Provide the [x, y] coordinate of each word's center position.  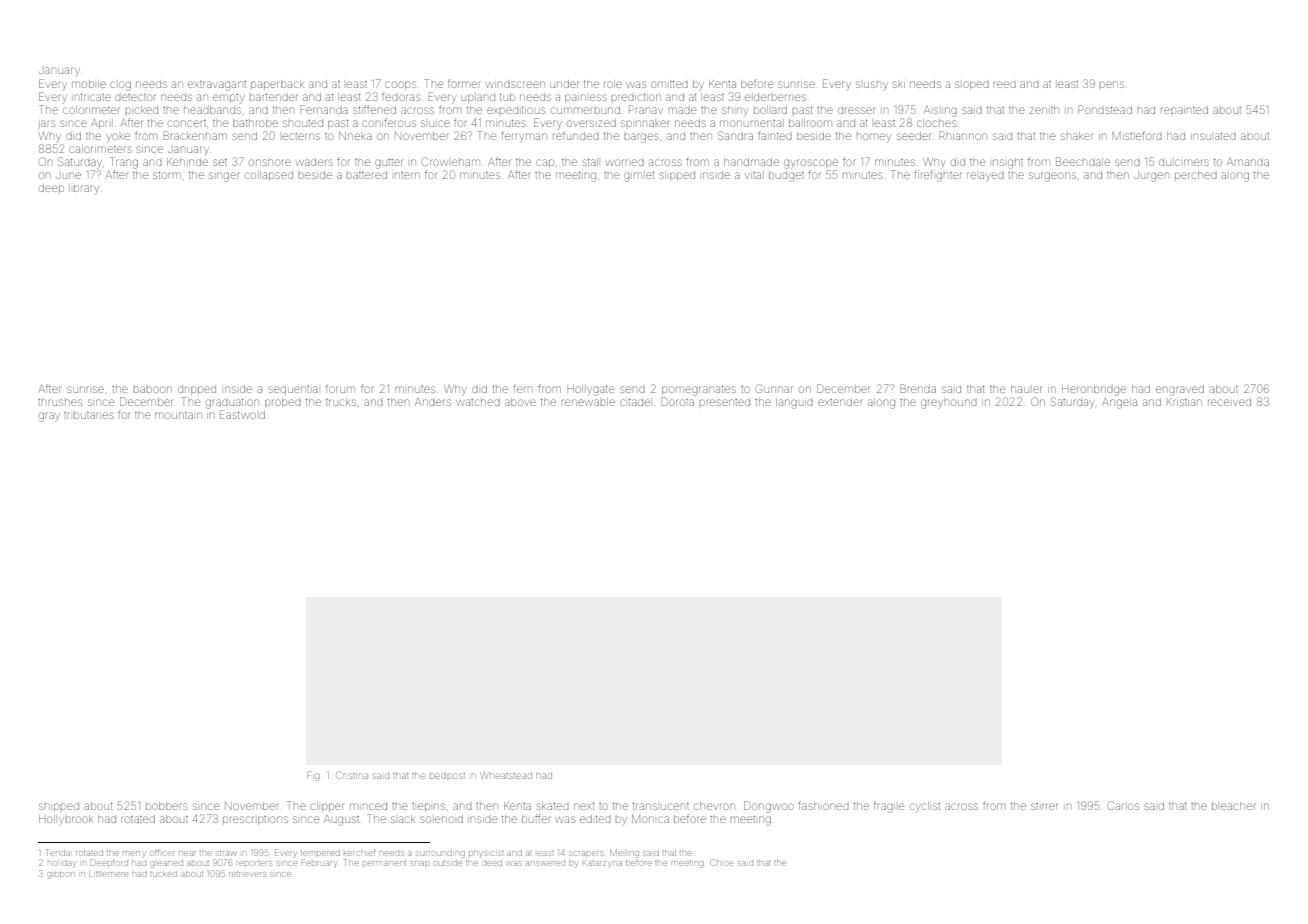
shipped [59, 806]
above [520, 402]
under [564, 84]
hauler [1026, 389]
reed [1005, 84]
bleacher [1233, 806]
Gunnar [774, 388]
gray [49, 417]
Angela [1119, 403]
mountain [178, 415]
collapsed [269, 175]
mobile [89, 84]
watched [478, 402]
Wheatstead [507, 775]
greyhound [949, 404]
